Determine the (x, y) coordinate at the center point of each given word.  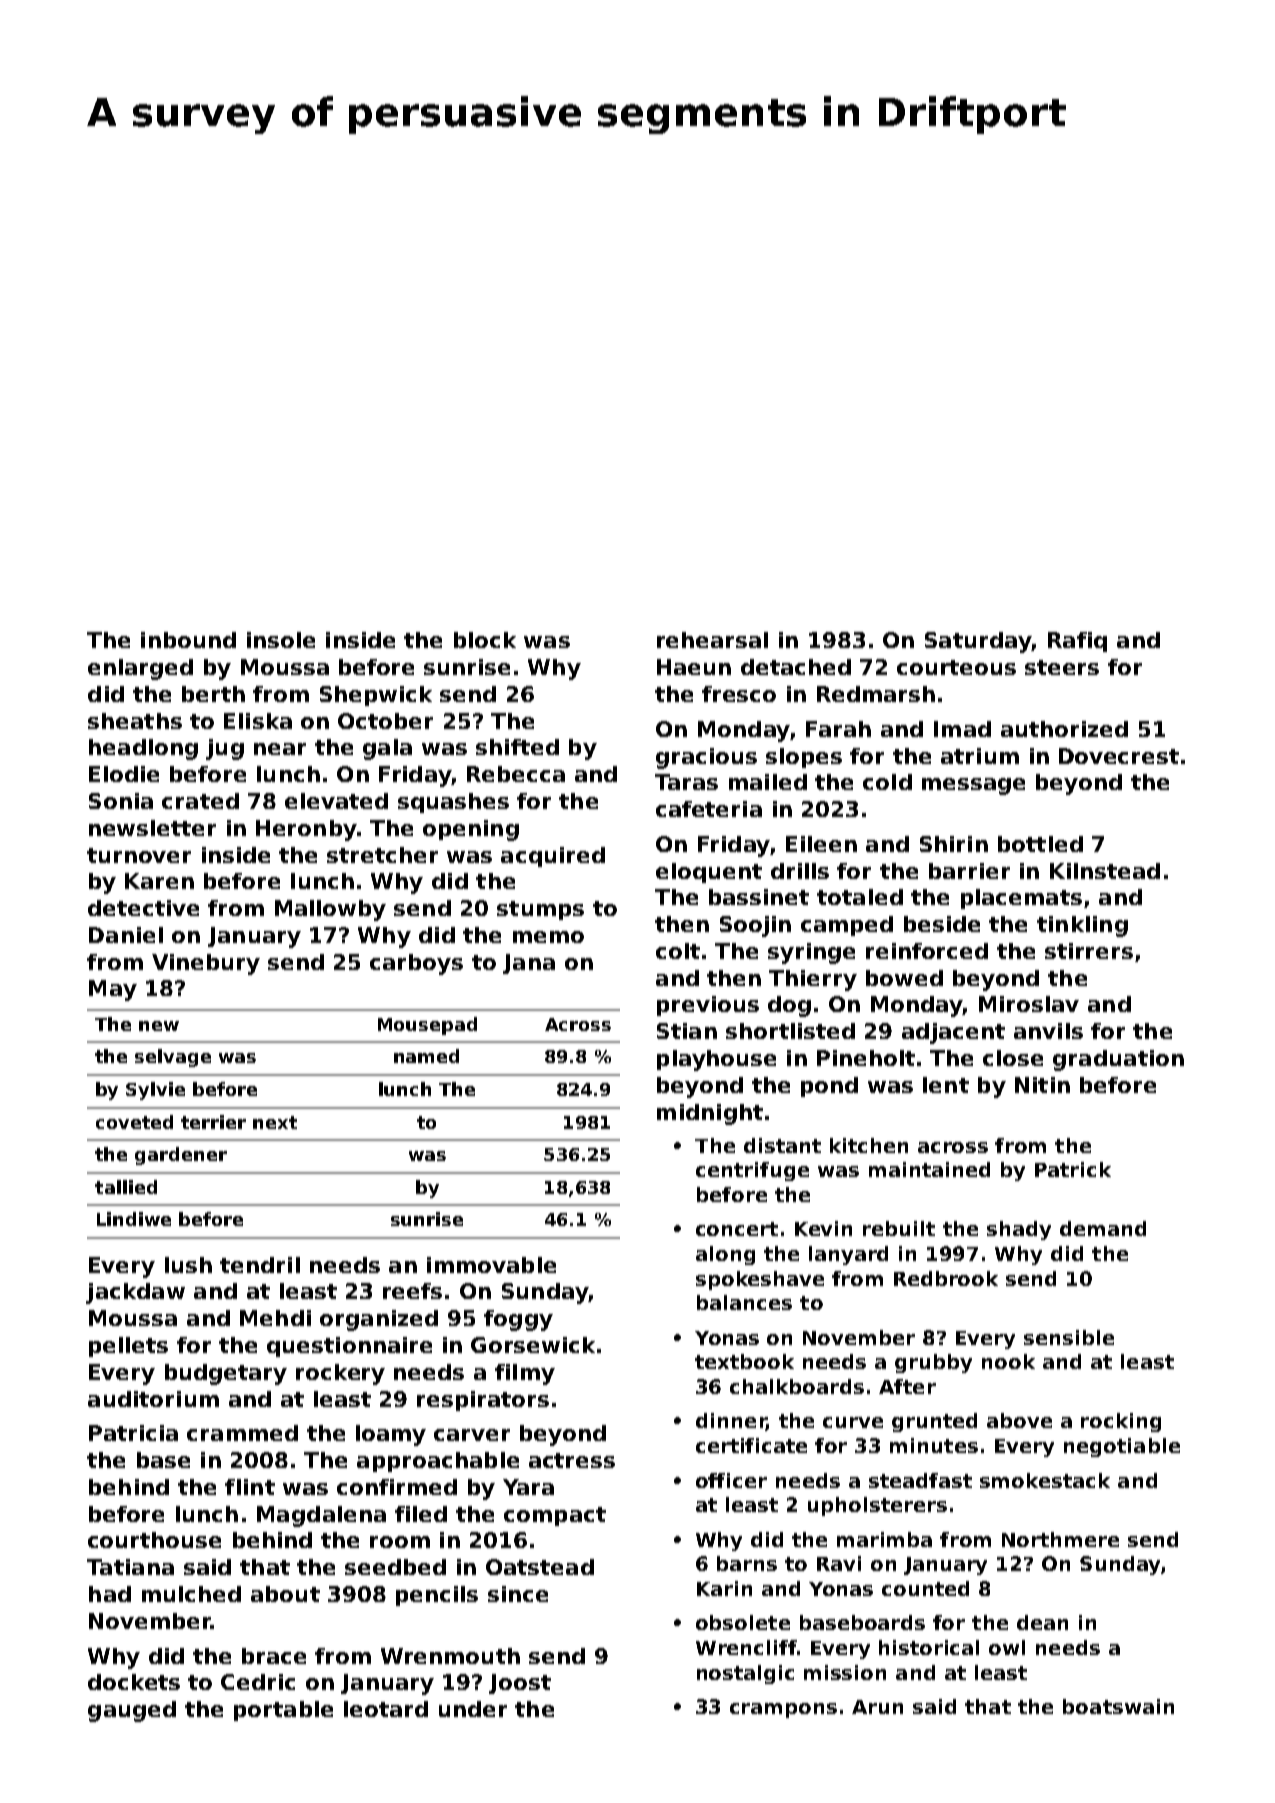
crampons (783, 1710)
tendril (260, 1265)
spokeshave (760, 1280)
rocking (1121, 1422)
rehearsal (712, 640)
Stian (687, 1031)
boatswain (1118, 1706)
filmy (525, 1374)
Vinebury (206, 964)
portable (283, 1711)
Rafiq (1077, 642)
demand (1103, 1228)
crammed (242, 1433)
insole (281, 640)
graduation (1118, 1060)
